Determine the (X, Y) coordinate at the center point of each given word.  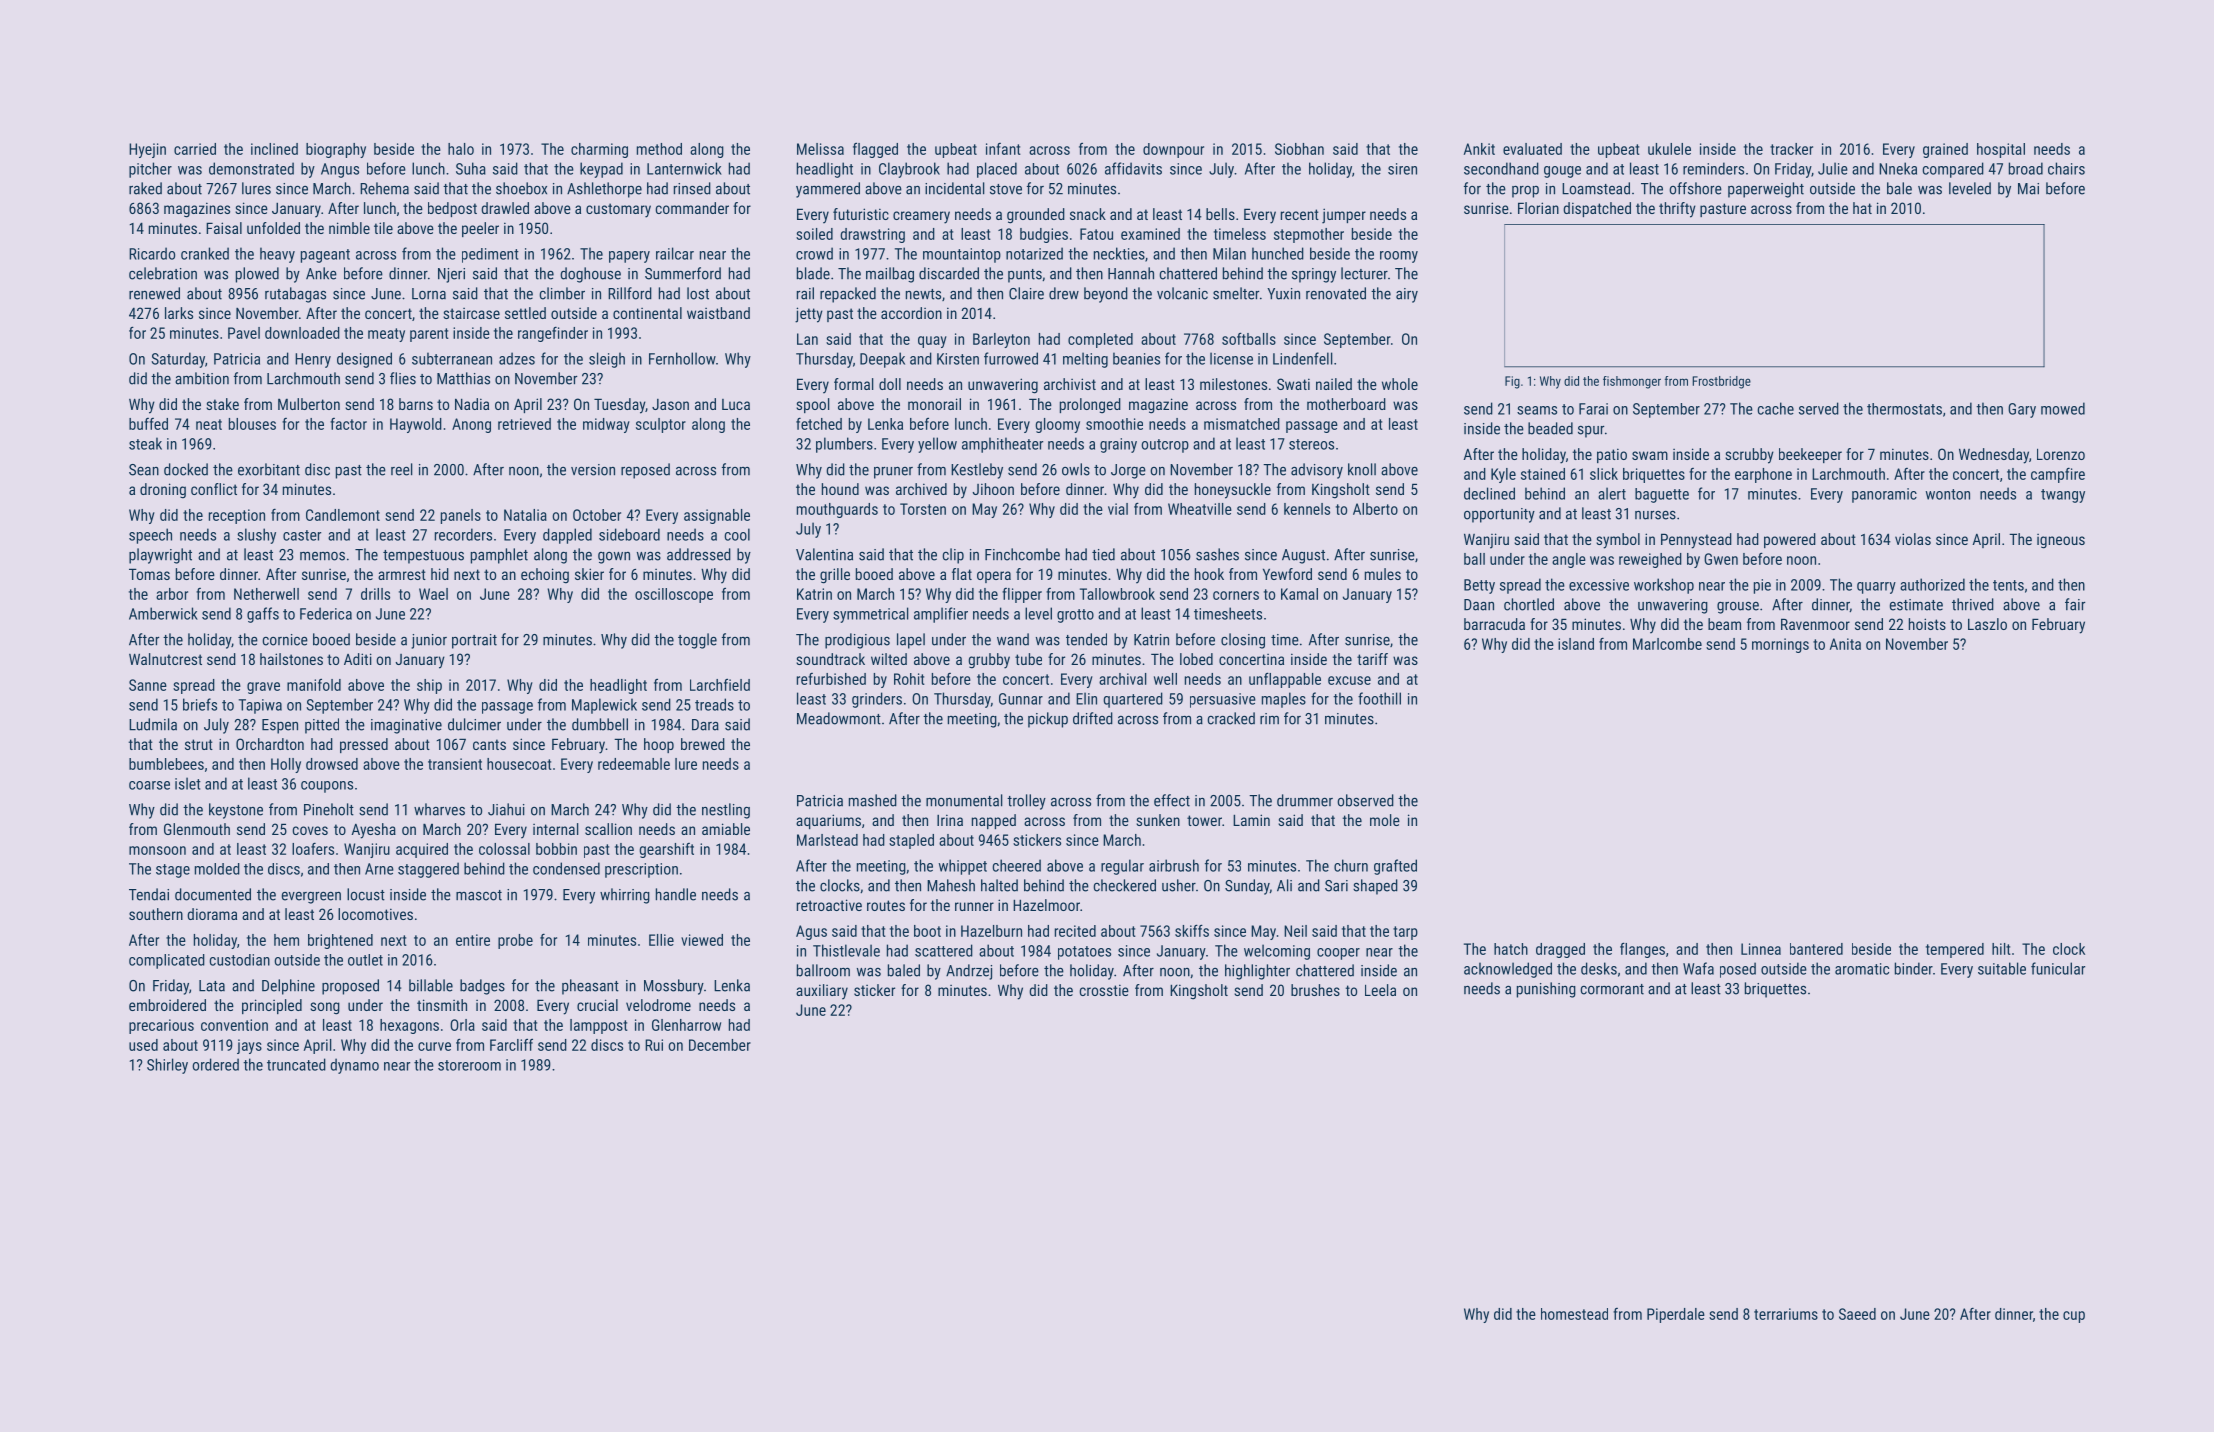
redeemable (634, 764)
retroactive (829, 905)
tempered (1955, 950)
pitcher (150, 170)
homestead (1574, 1314)
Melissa (820, 149)
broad (2026, 168)
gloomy (1057, 425)
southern (156, 914)
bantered (1816, 949)
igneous (2061, 541)
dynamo (354, 1066)
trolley (1026, 802)
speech (150, 536)
